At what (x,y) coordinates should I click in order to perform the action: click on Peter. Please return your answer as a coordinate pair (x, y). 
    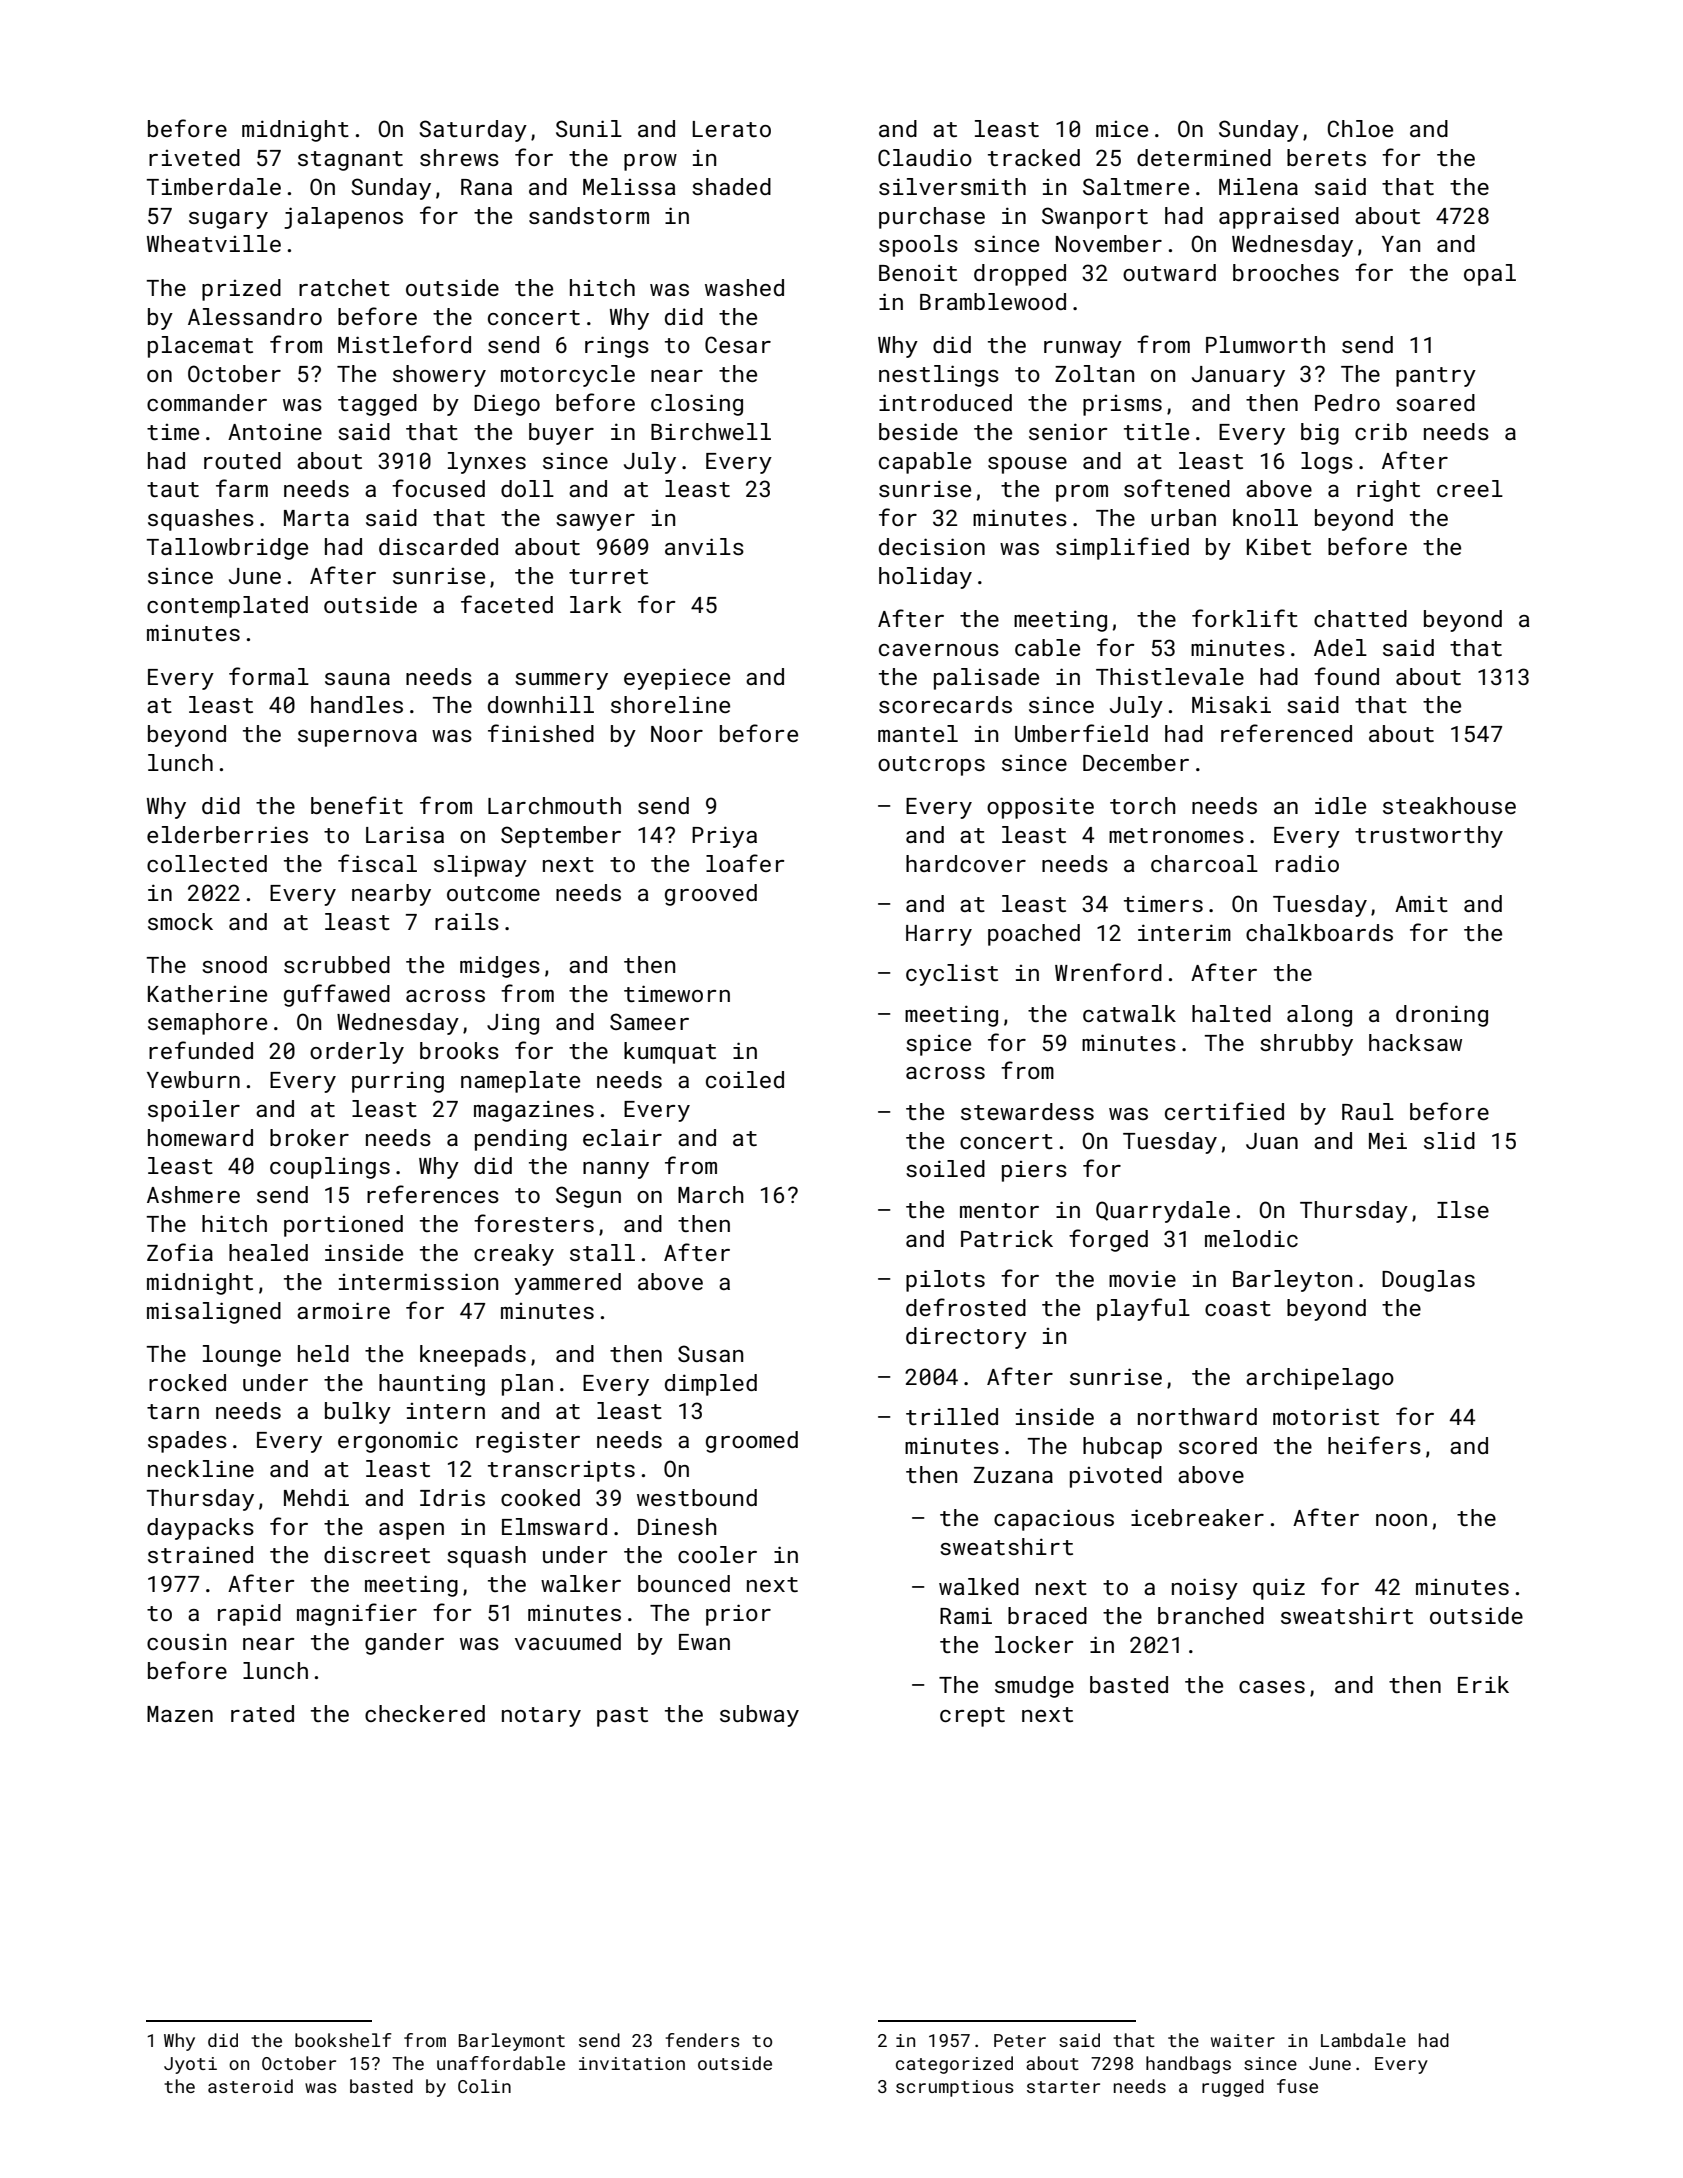
    Looking at the image, I should click on (1020, 2040).
